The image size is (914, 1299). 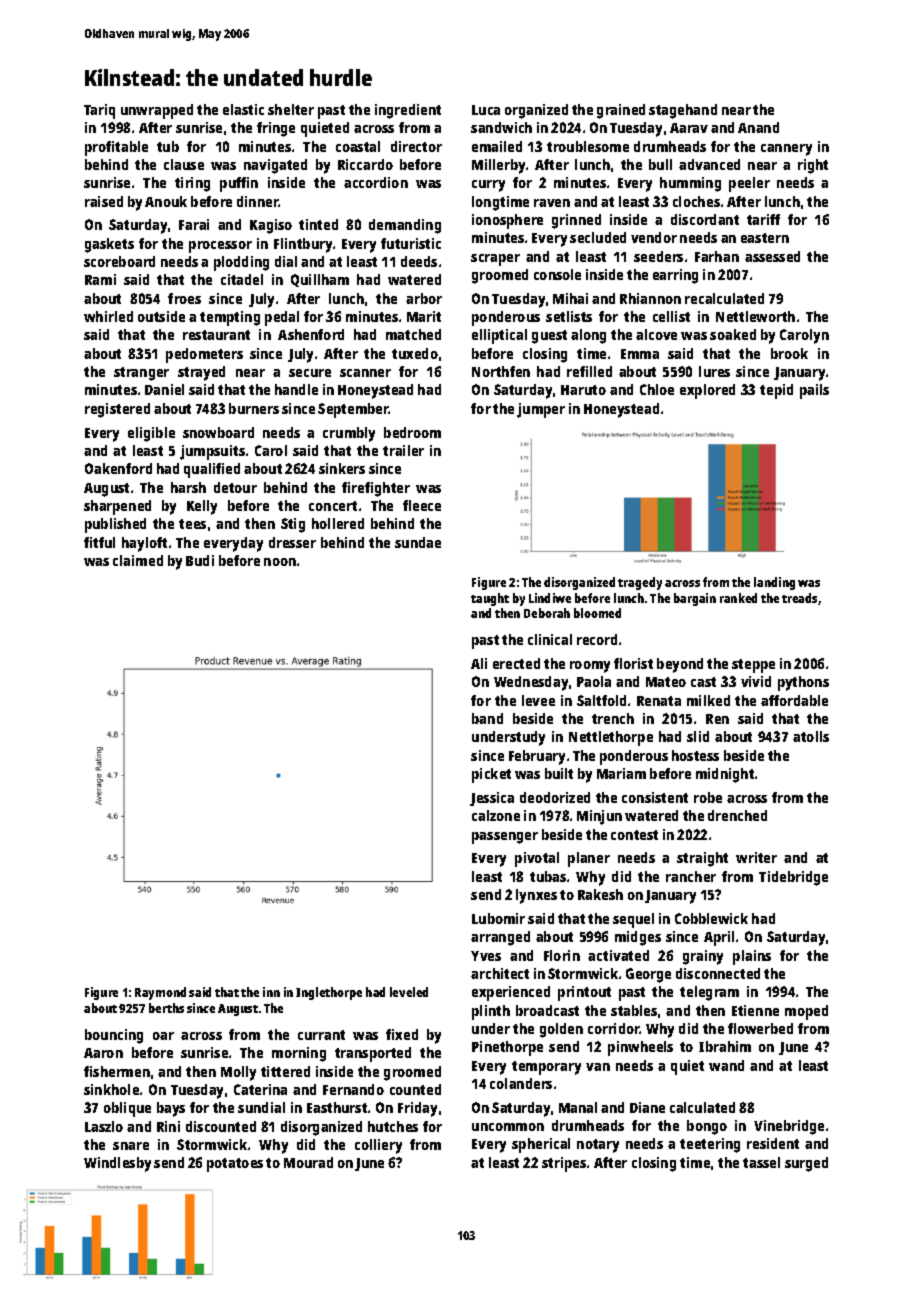 I want to click on Manal, so click(x=578, y=1107).
